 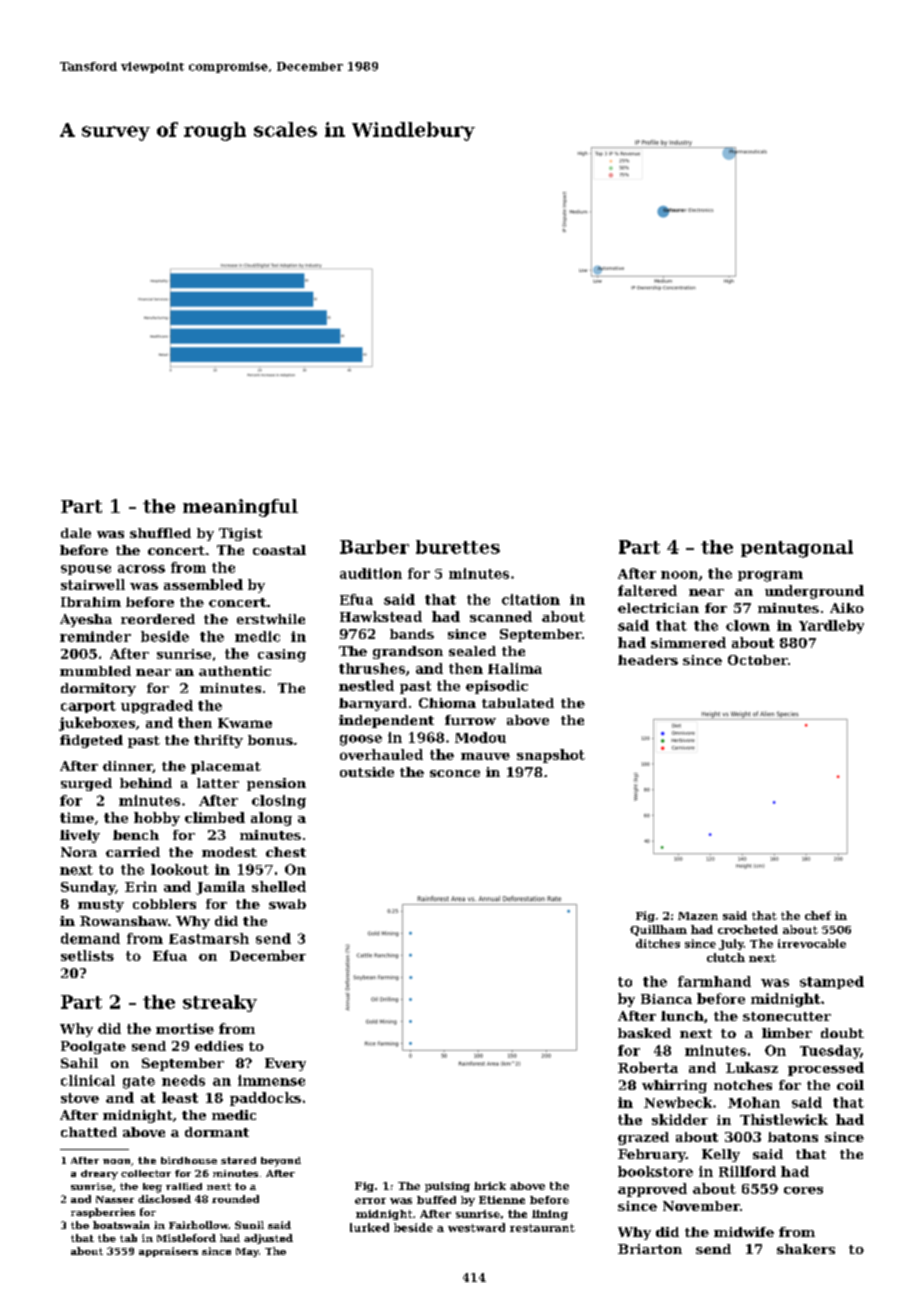 What do you see at coordinates (447, 1187) in the screenshot?
I see `pulsing` at bounding box center [447, 1187].
